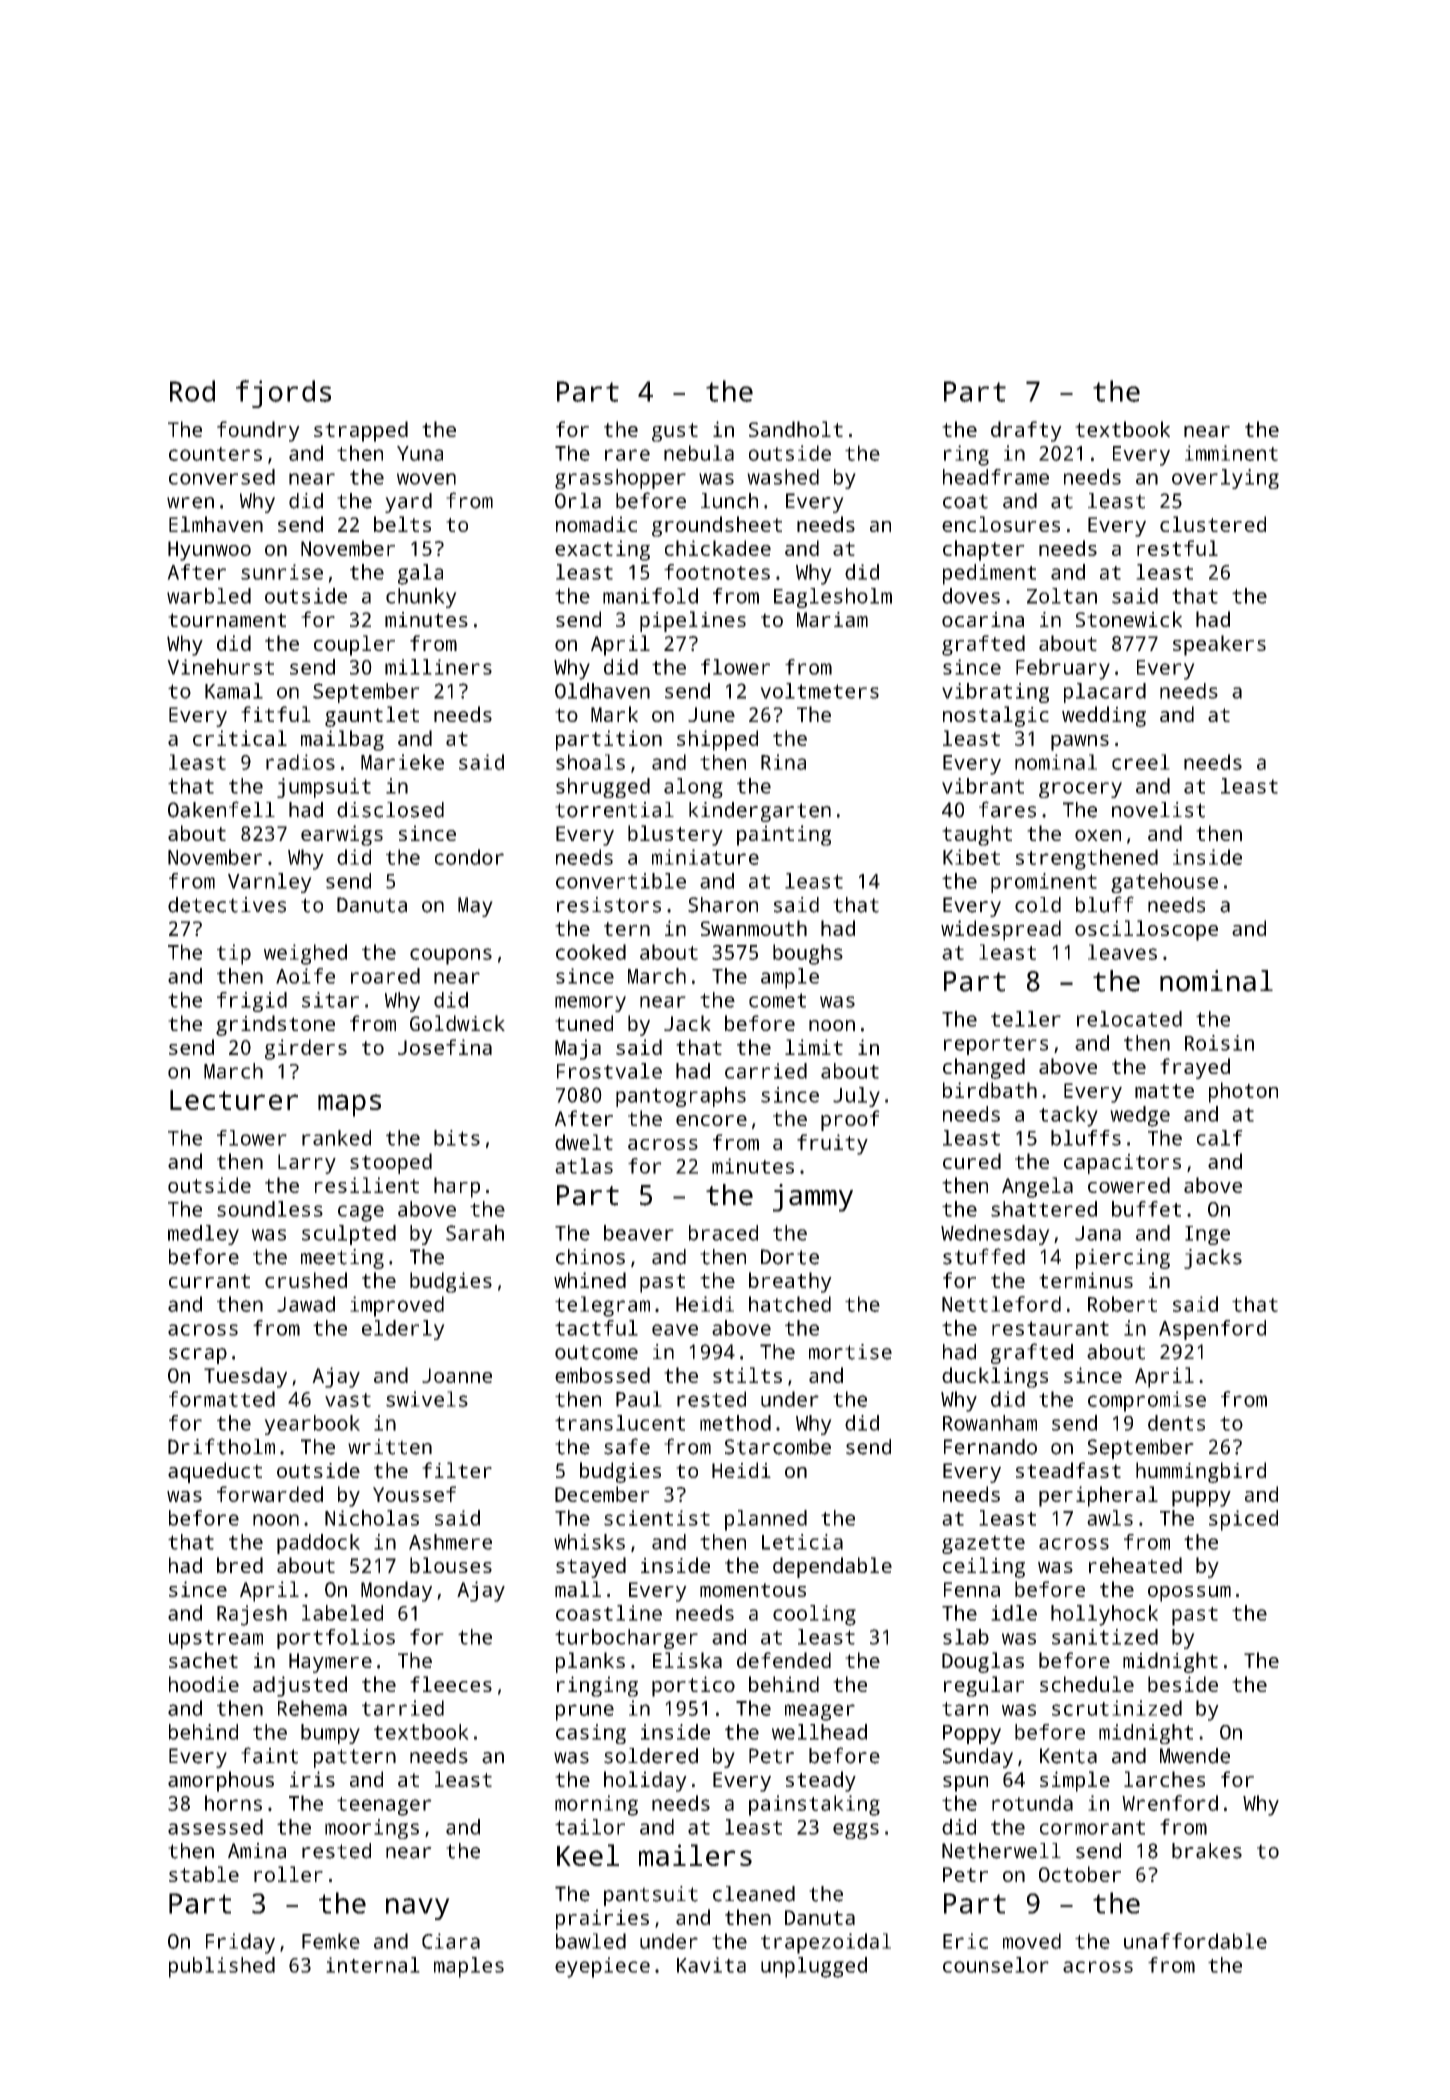  I want to click on Netherwell, so click(1001, 1851).
